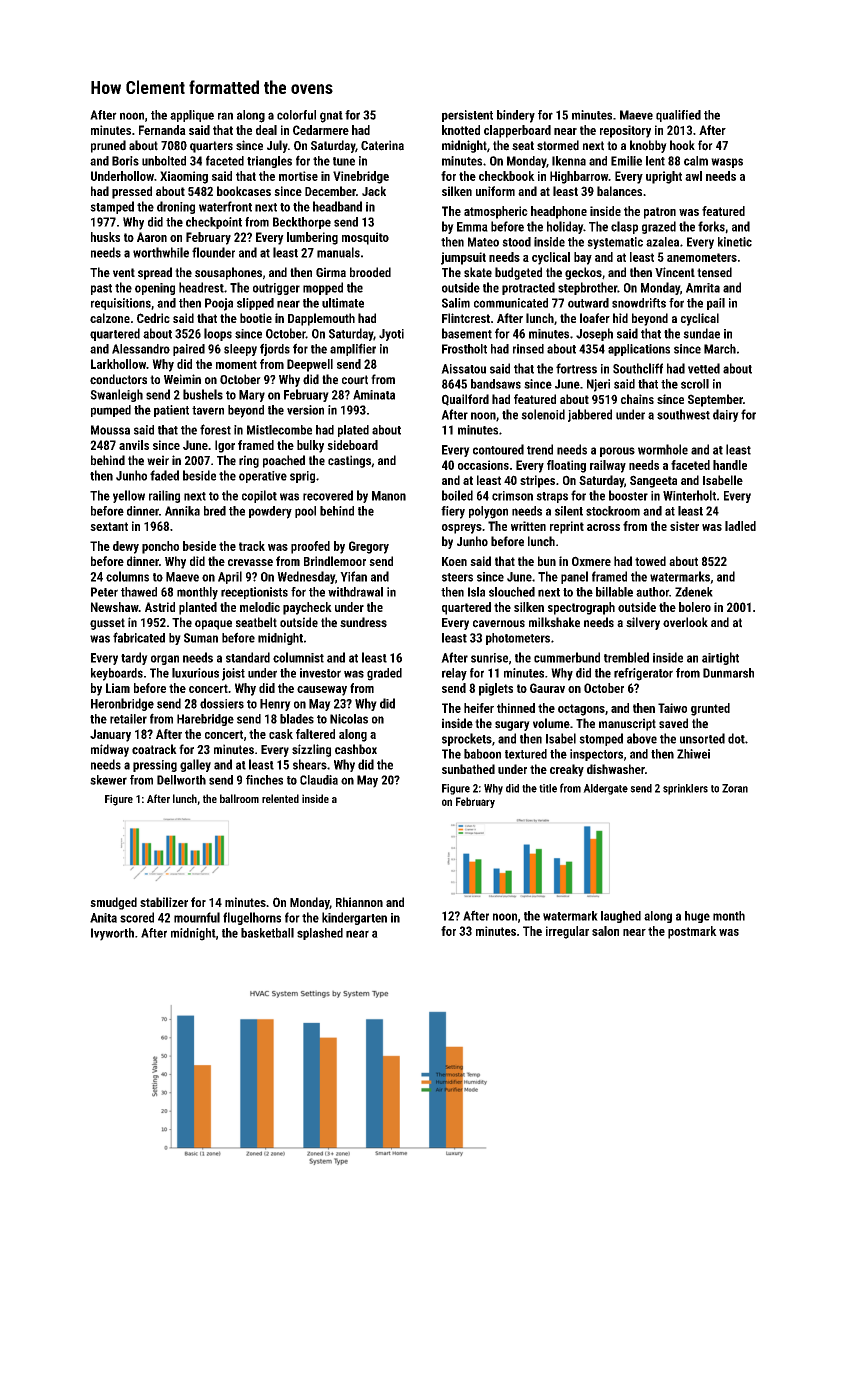  What do you see at coordinates (331, 117) in the screenshot?
I see `gnat` at bounding box center [331, 117].
